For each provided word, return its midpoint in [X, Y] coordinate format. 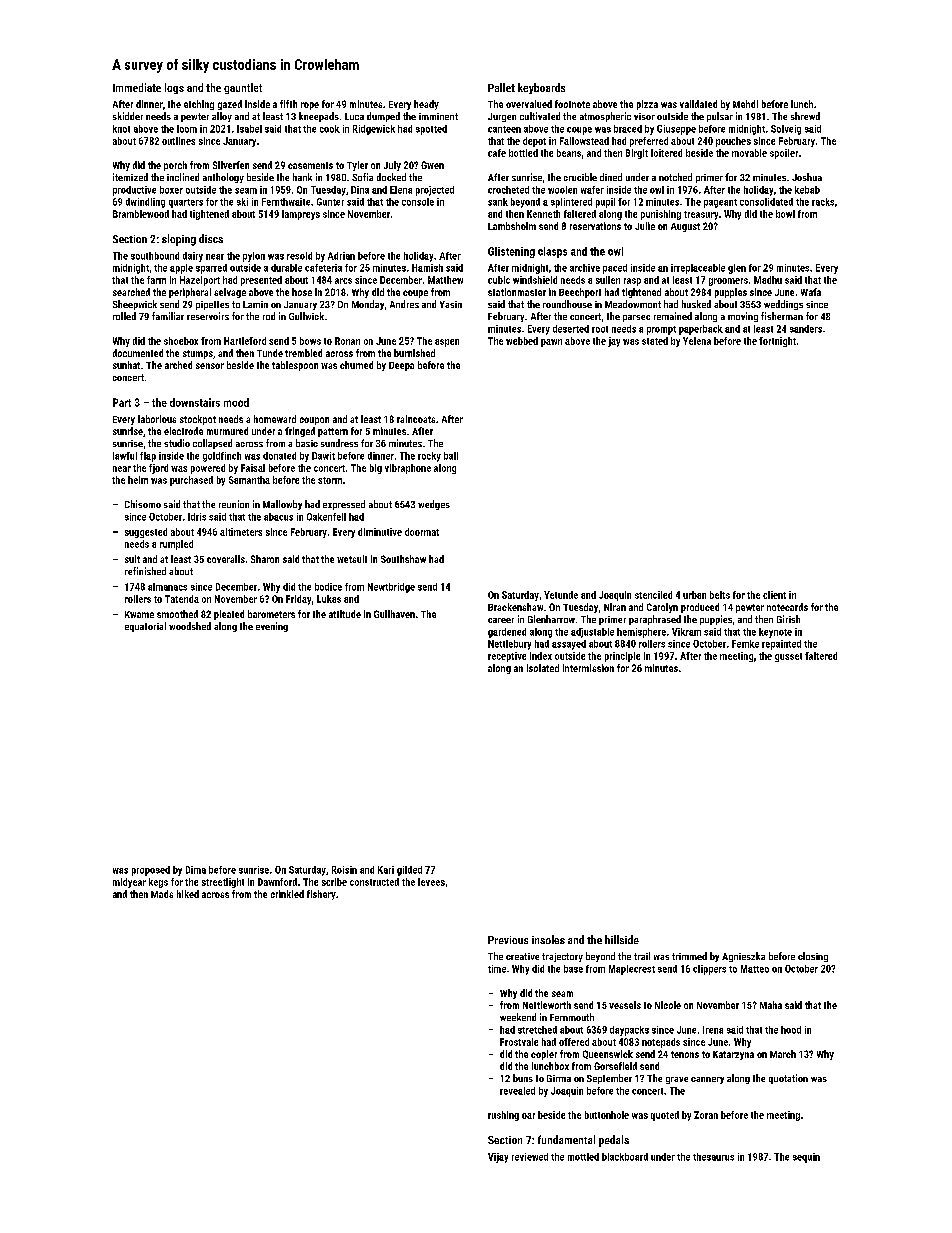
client [774, 595]
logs [174, 88]
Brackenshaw [515, 607]
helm [138, 480]
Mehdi [745, 104]
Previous [508, 940]
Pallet [501, 87]
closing [813, 957]
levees [431, 882]
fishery [321, 895]
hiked [188, 894]
